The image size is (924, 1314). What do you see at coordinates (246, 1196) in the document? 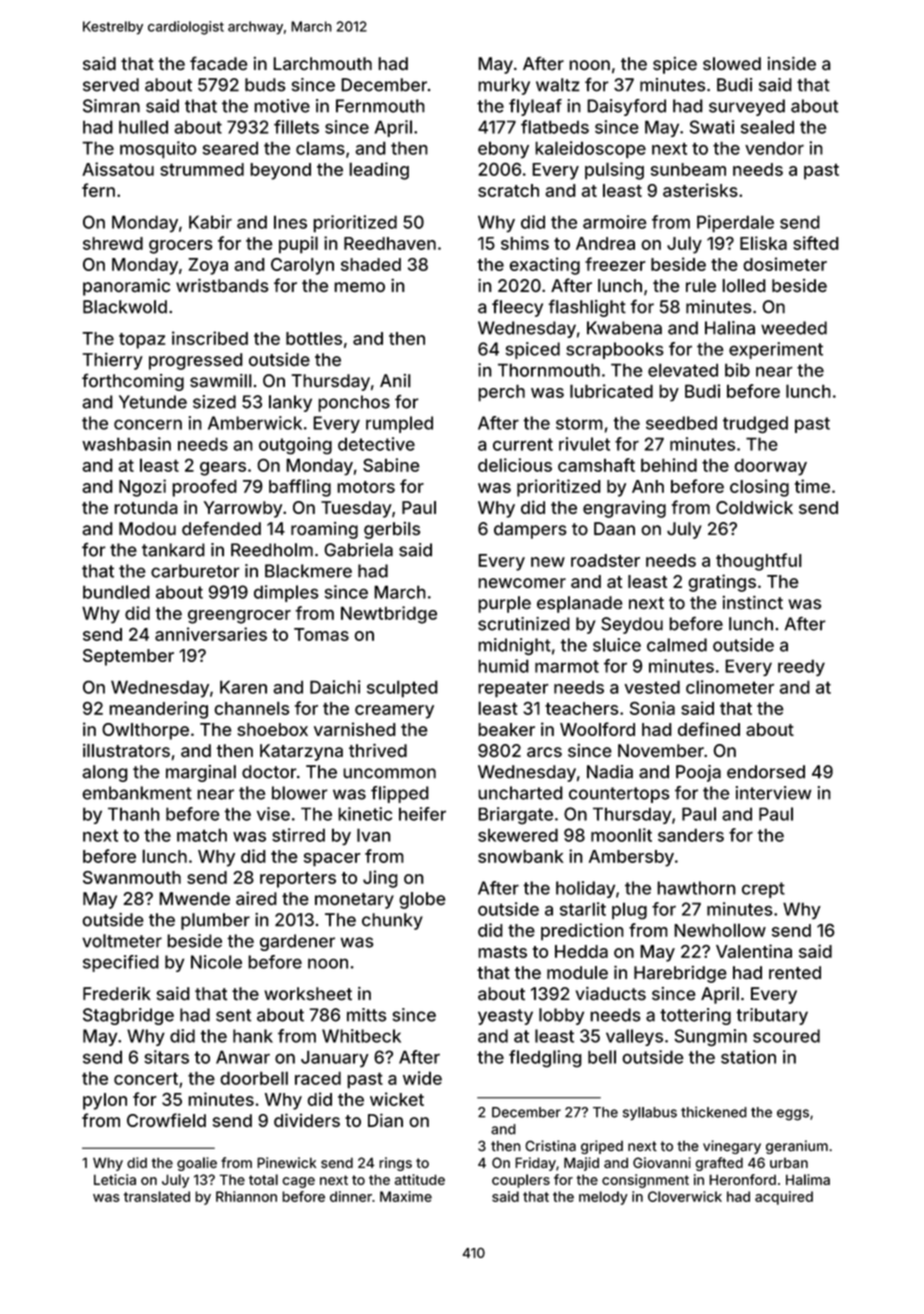
I see `Rhiannon` at bounding box center [246, 1196].
